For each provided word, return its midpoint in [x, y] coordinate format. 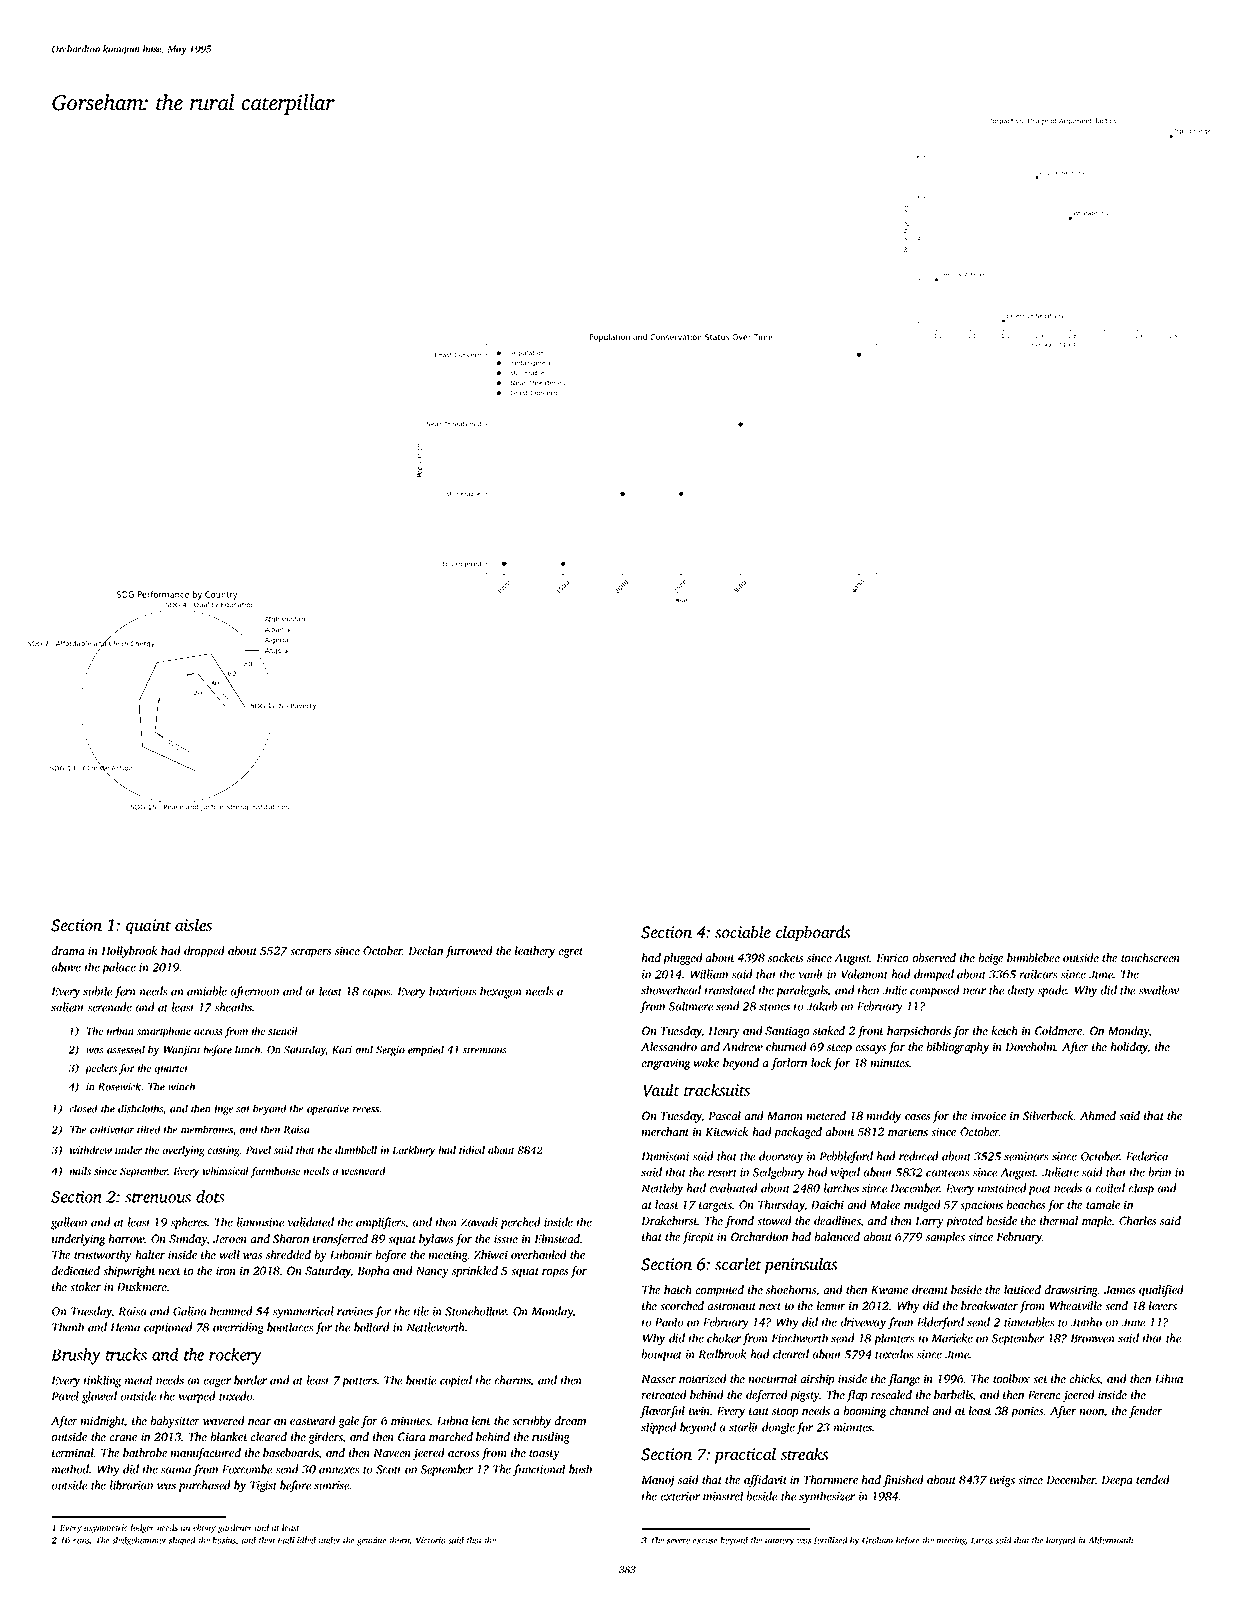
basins [224, 1540]
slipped [659, 1428]
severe [678, 1541]
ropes [555, 1273]
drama [68, 950]
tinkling [102, 1381]
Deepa [1117, 1481]
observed [934, 957]
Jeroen [230, 1239]
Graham [877, 1540]
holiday [1129, 1048]
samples [945, 1238]
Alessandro [669, 1046]
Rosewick [120, 1086]
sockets [785, 957]
